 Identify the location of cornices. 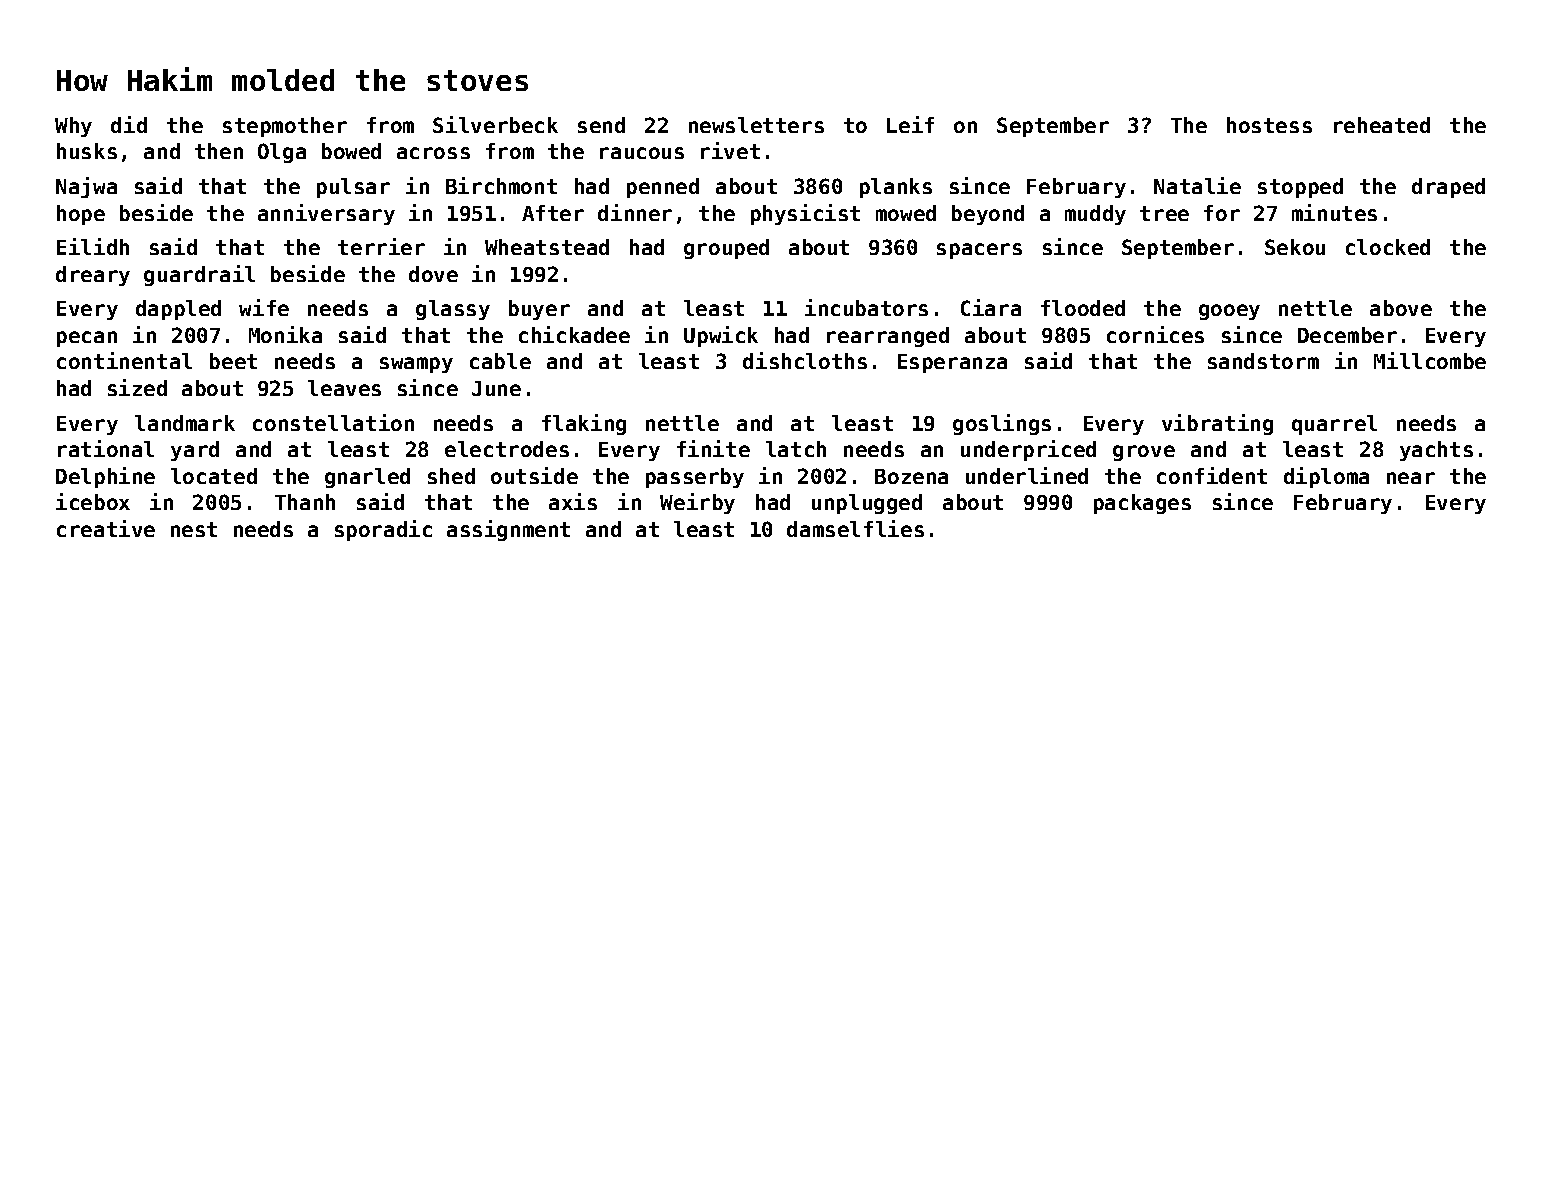
(1155, 334).
